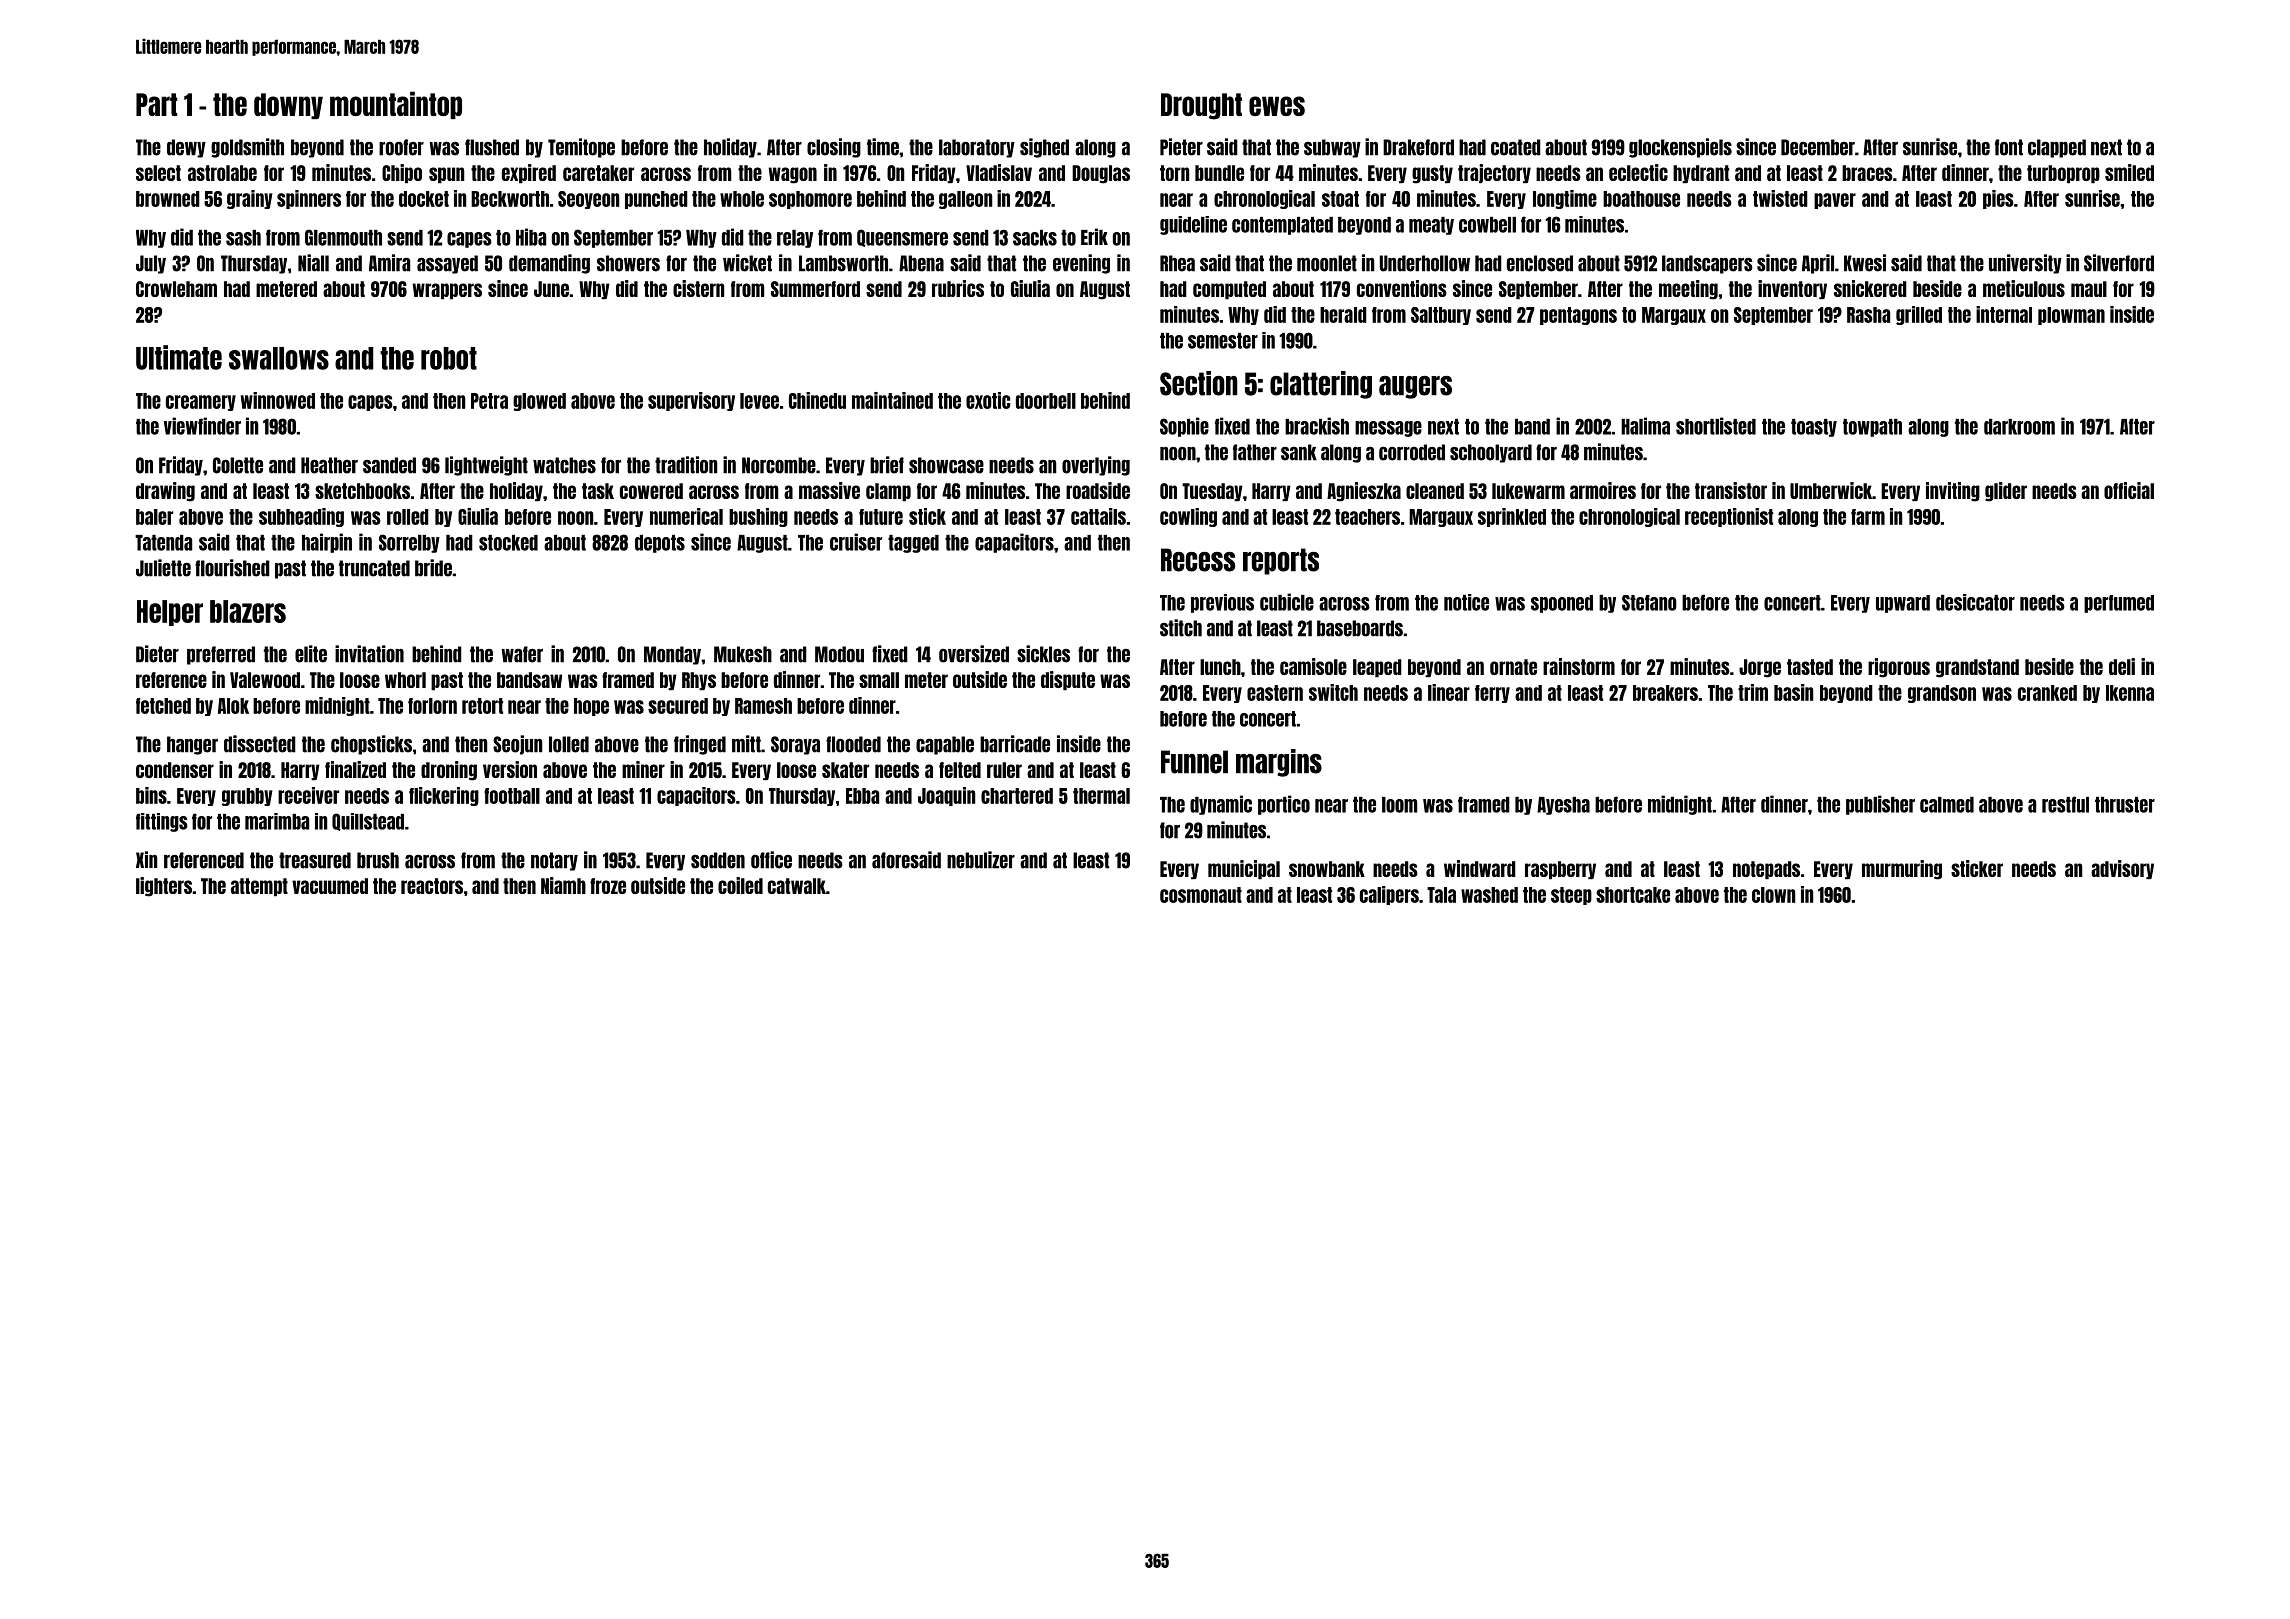 The height and width of the document is (1619, 2290). Describe the element at coordinates (2019, 427) in the document. I see `darkroom` at that location.
